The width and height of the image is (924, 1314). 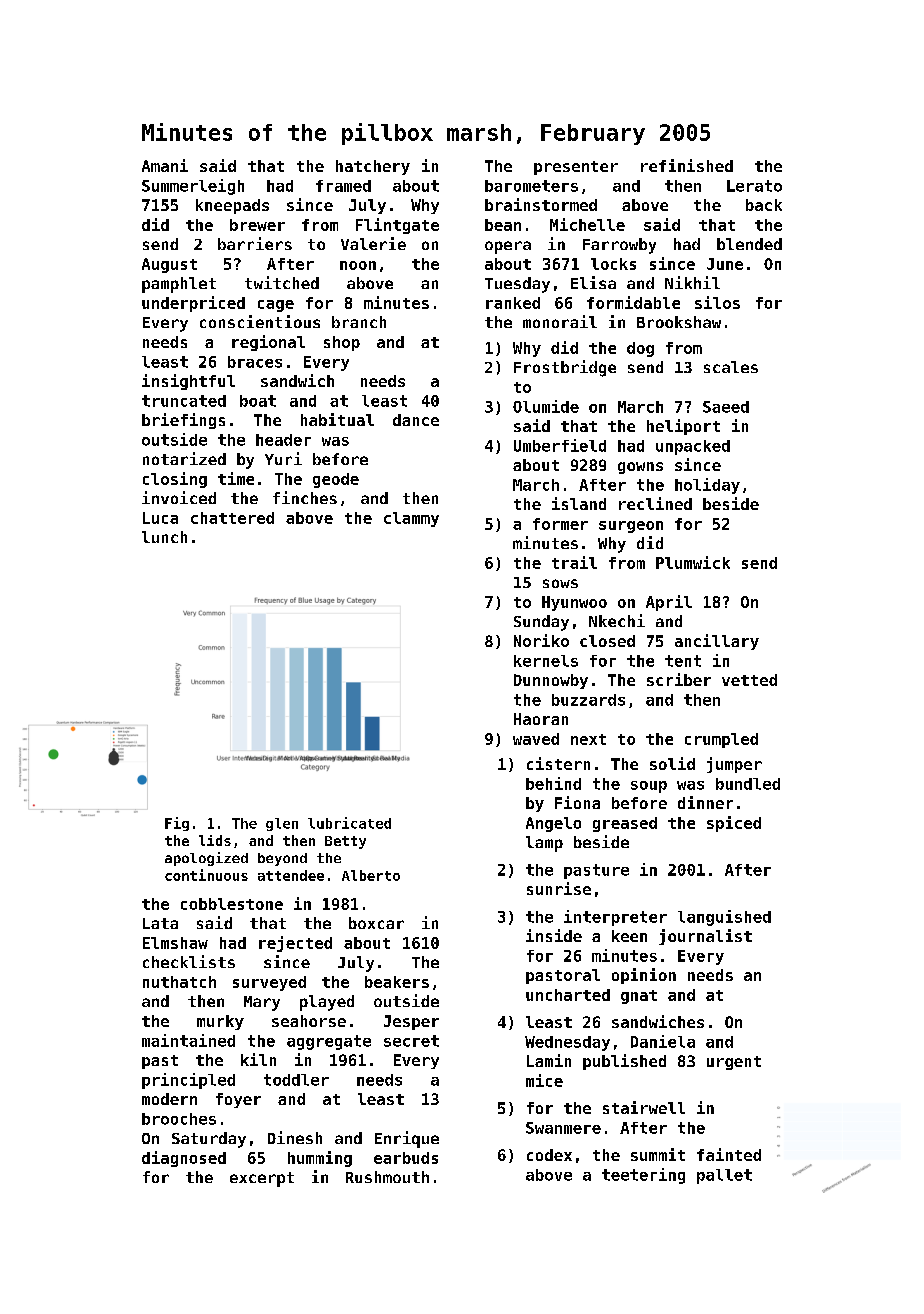 I want to click on Daniela, so click(x=663, y=1041).
